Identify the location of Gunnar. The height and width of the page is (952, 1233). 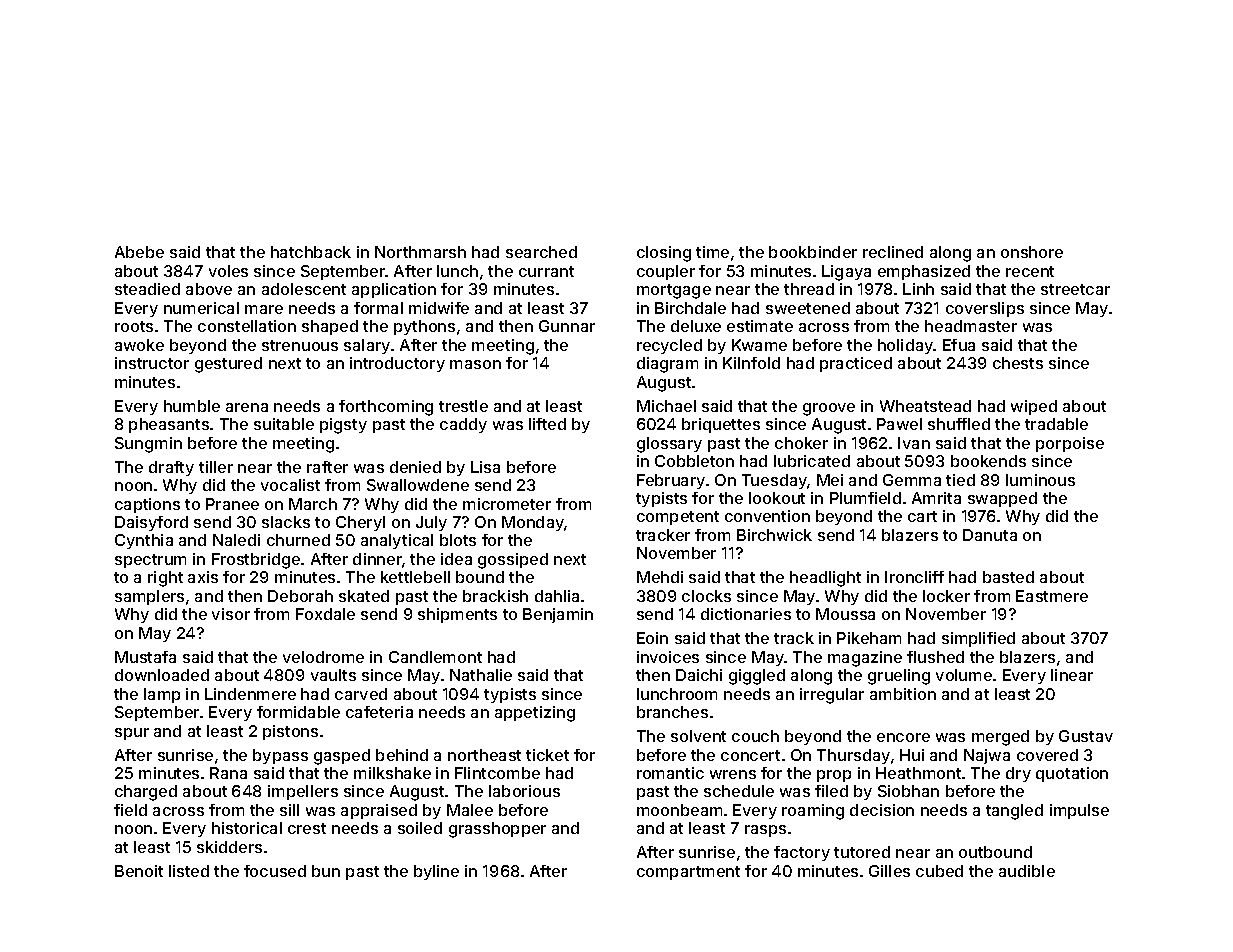
(567, 326).
